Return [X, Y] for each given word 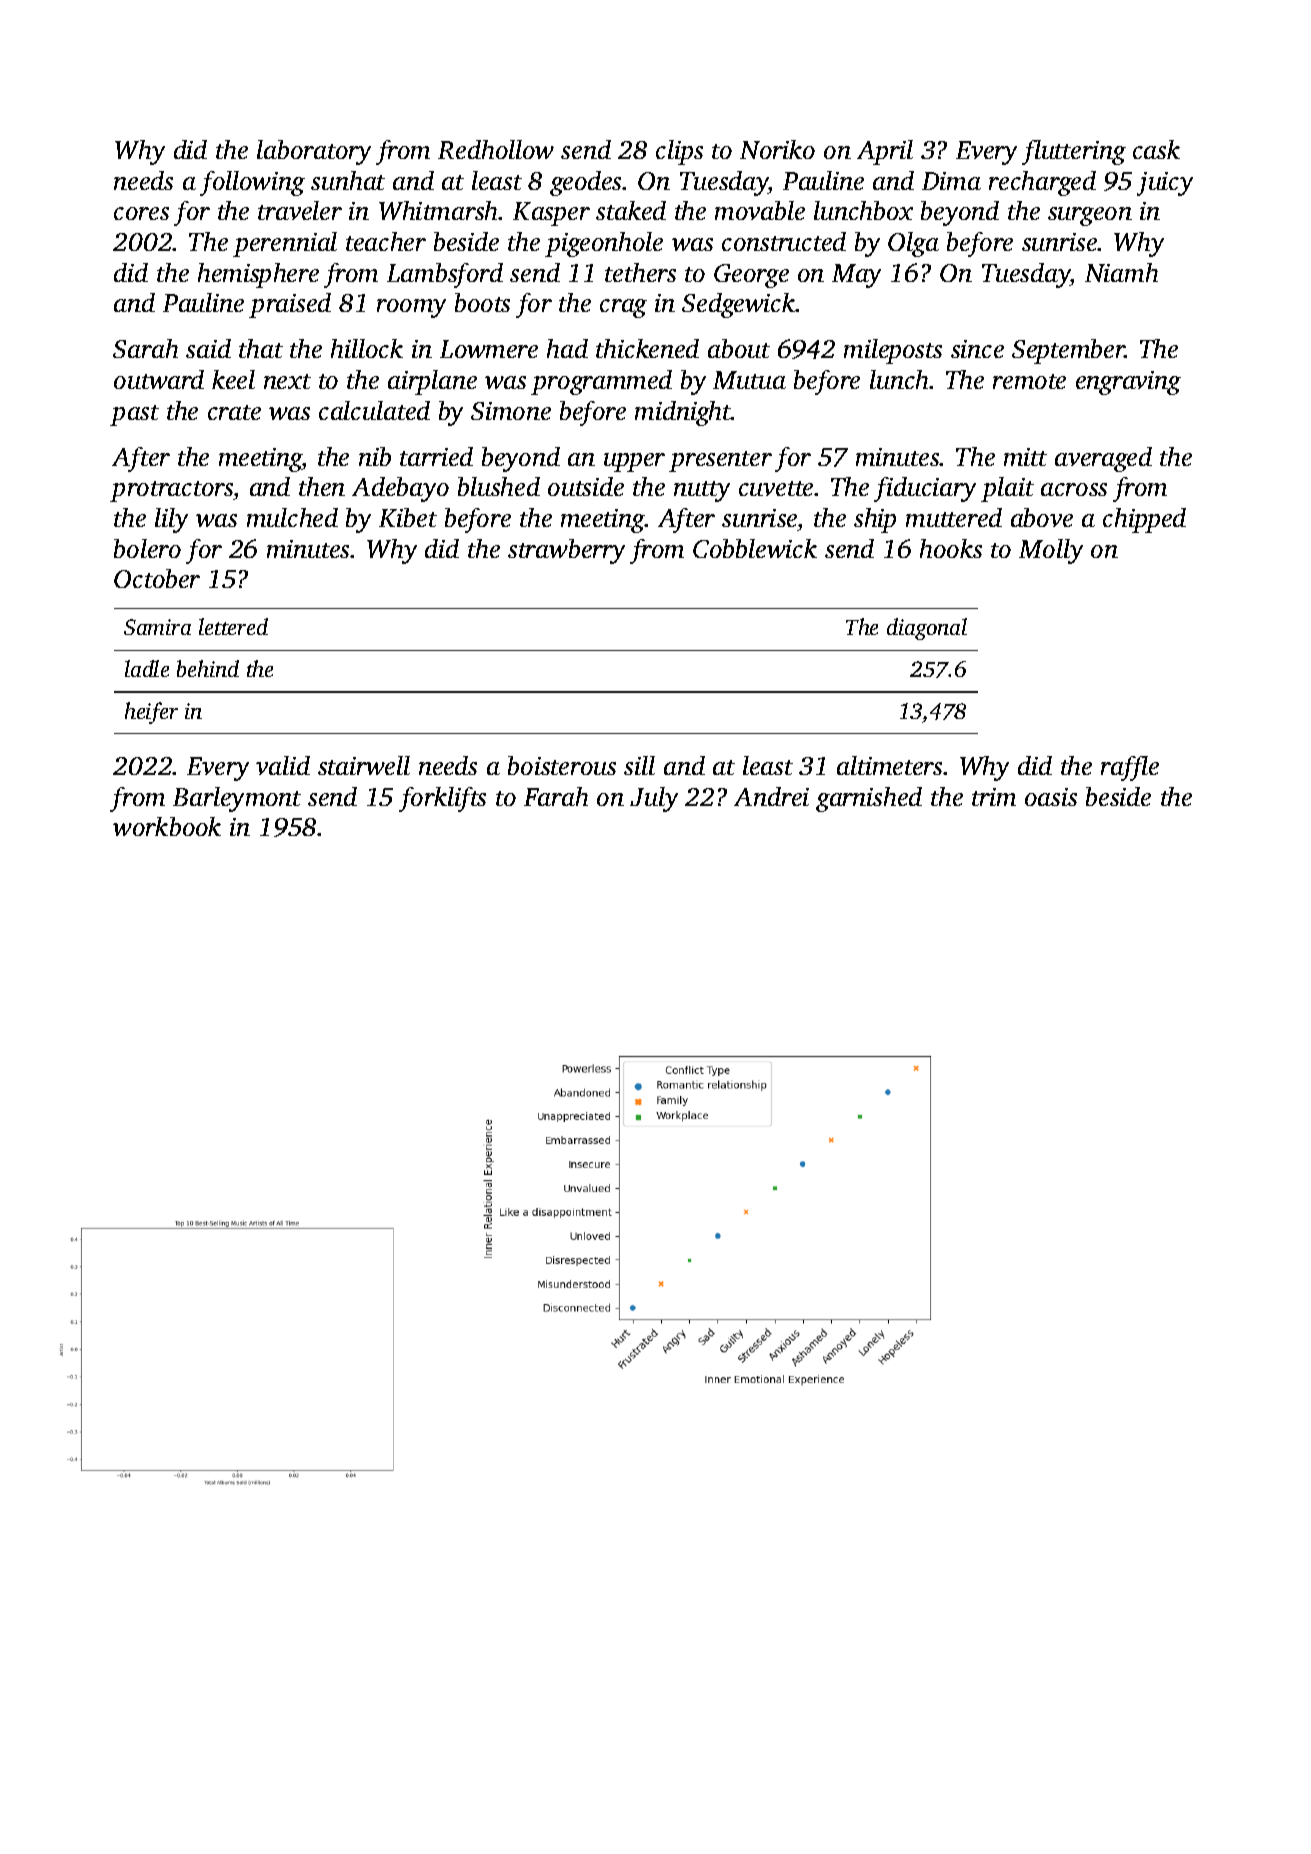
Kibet [408, 517]
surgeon [1090, 216]
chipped [1144, 520]
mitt [1025, 457]
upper [634, 462]
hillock [367, 348]
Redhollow [496, 149]
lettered [233, 626]
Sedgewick [739, 305]
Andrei [771, 796]
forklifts [442, 799]
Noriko [777, 149]
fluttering [1074, 152]
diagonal [927, 629]
